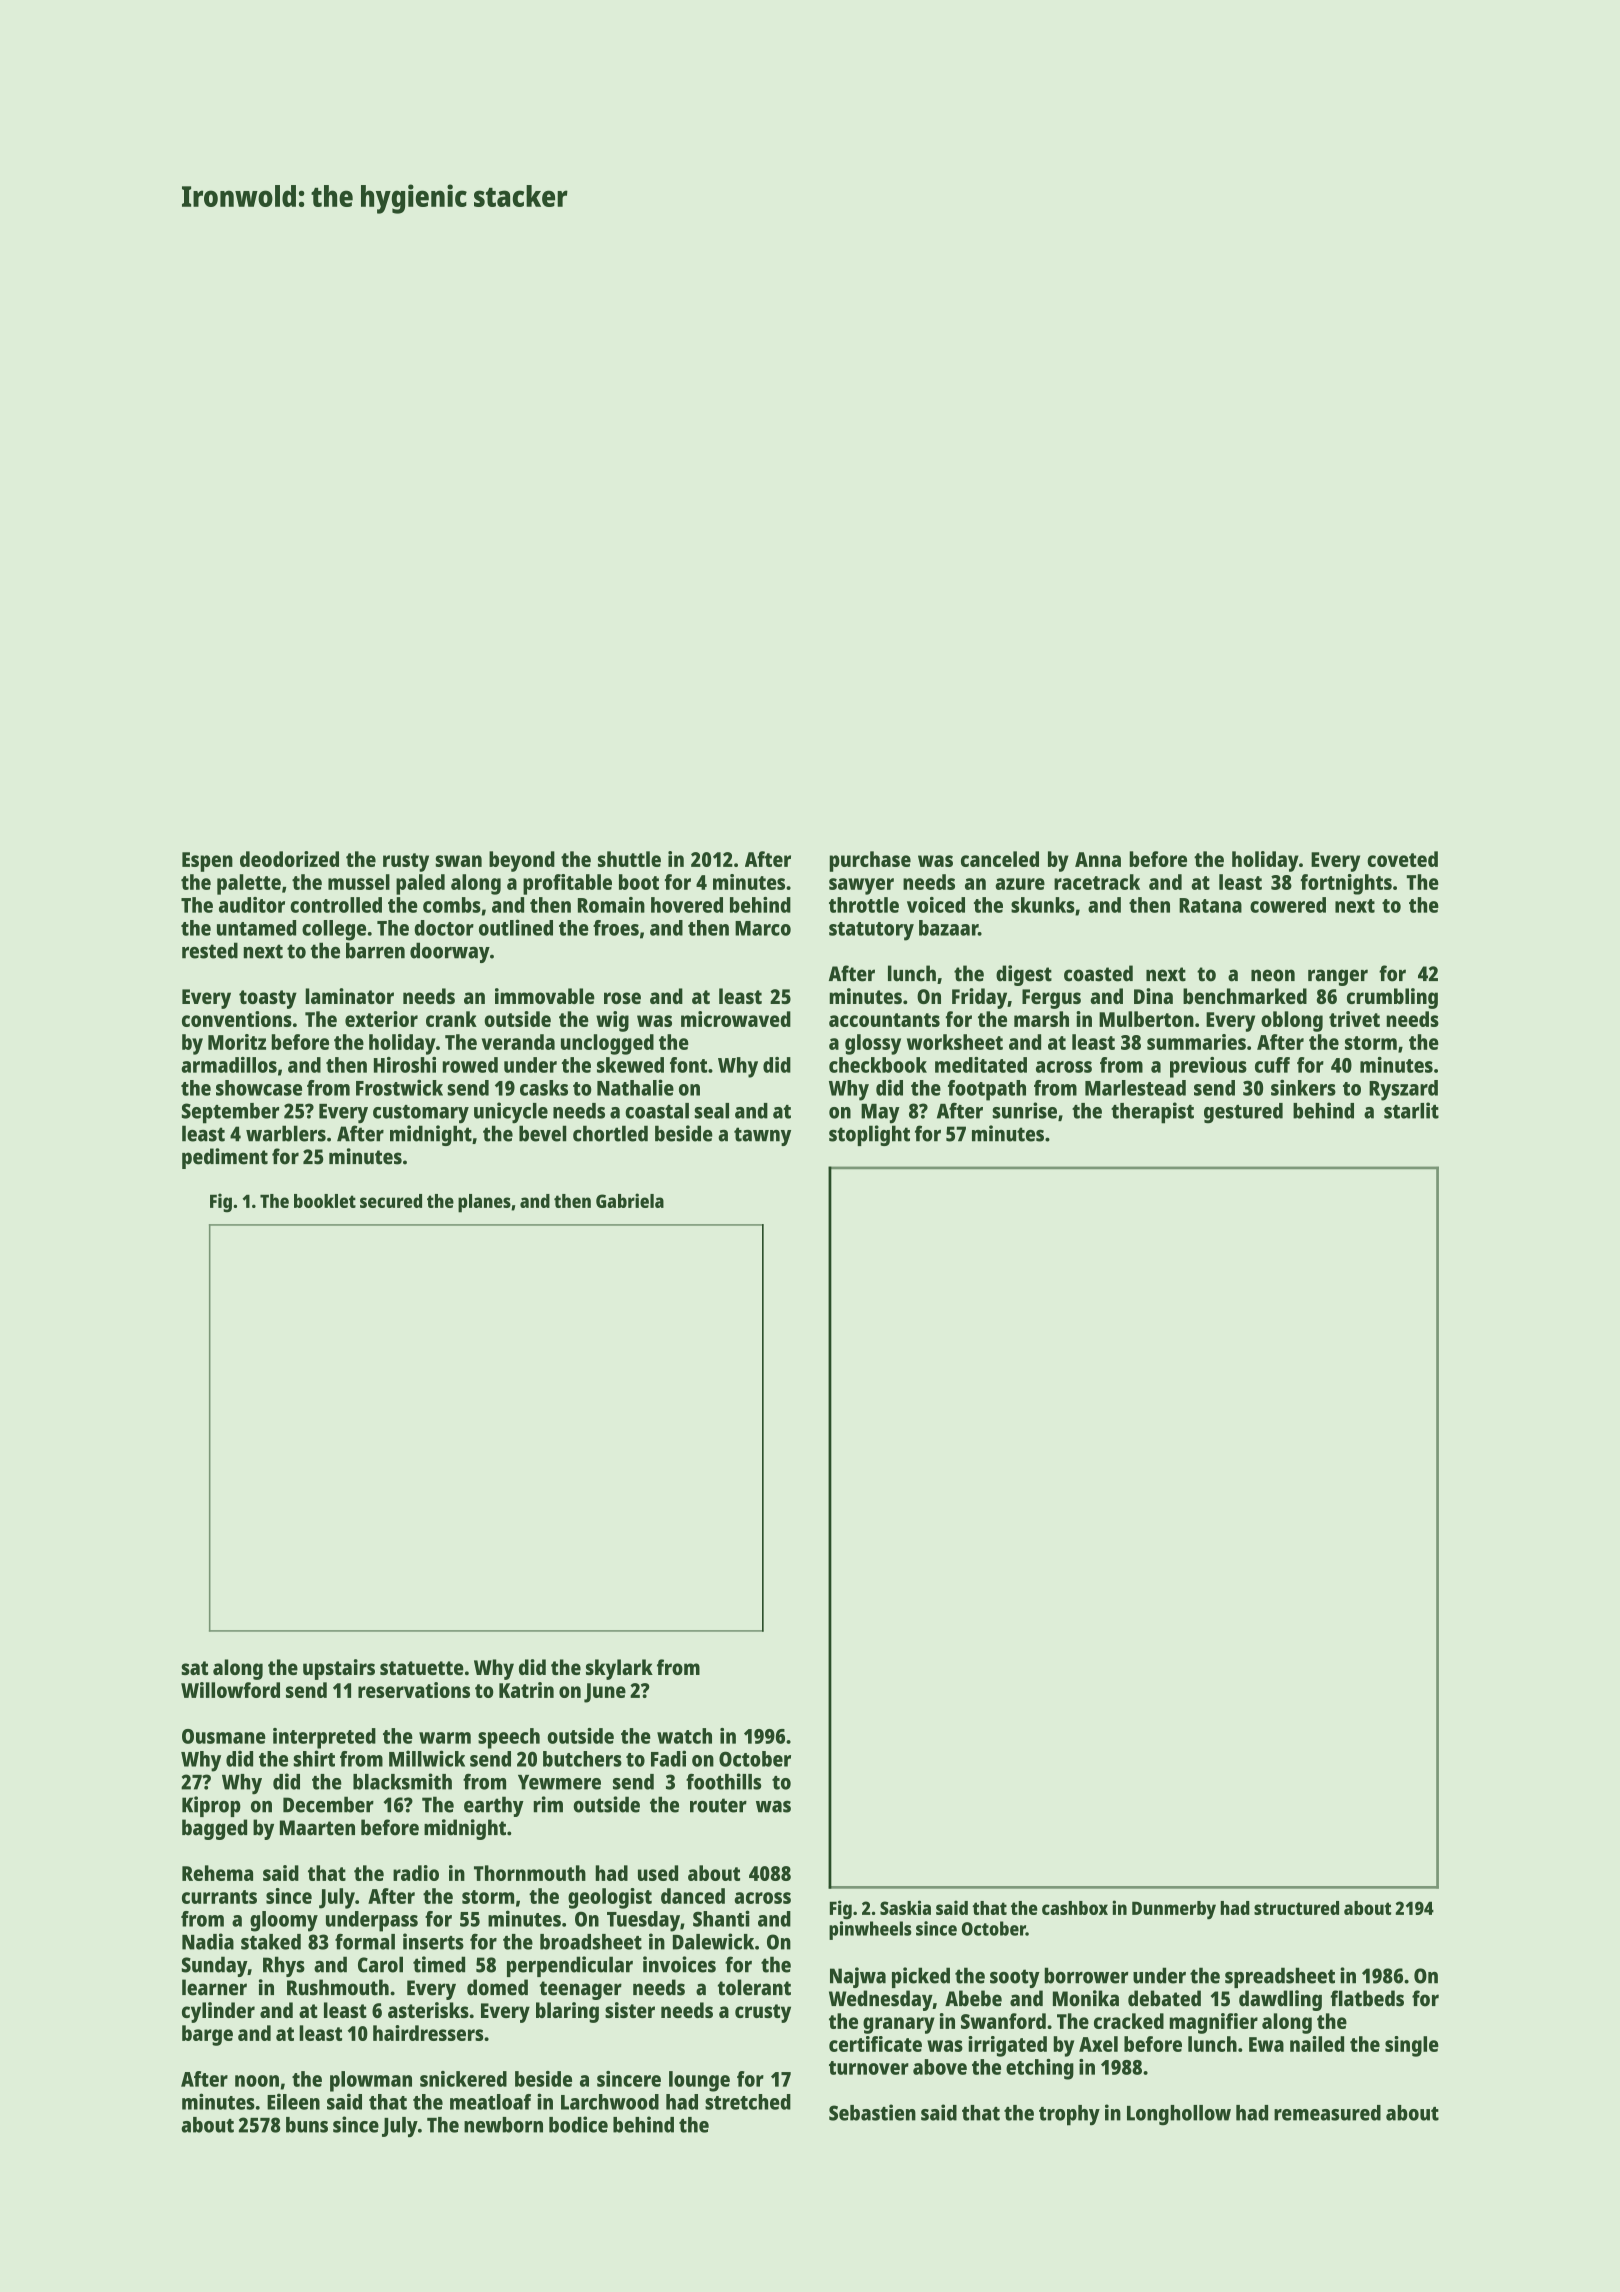 Image resolution: width=1620 pixels, height=2292 pixels. What do you see at coordinates (211, 1806) in the document?
I see `Kiprop` at bounding box center [211, 1806].
